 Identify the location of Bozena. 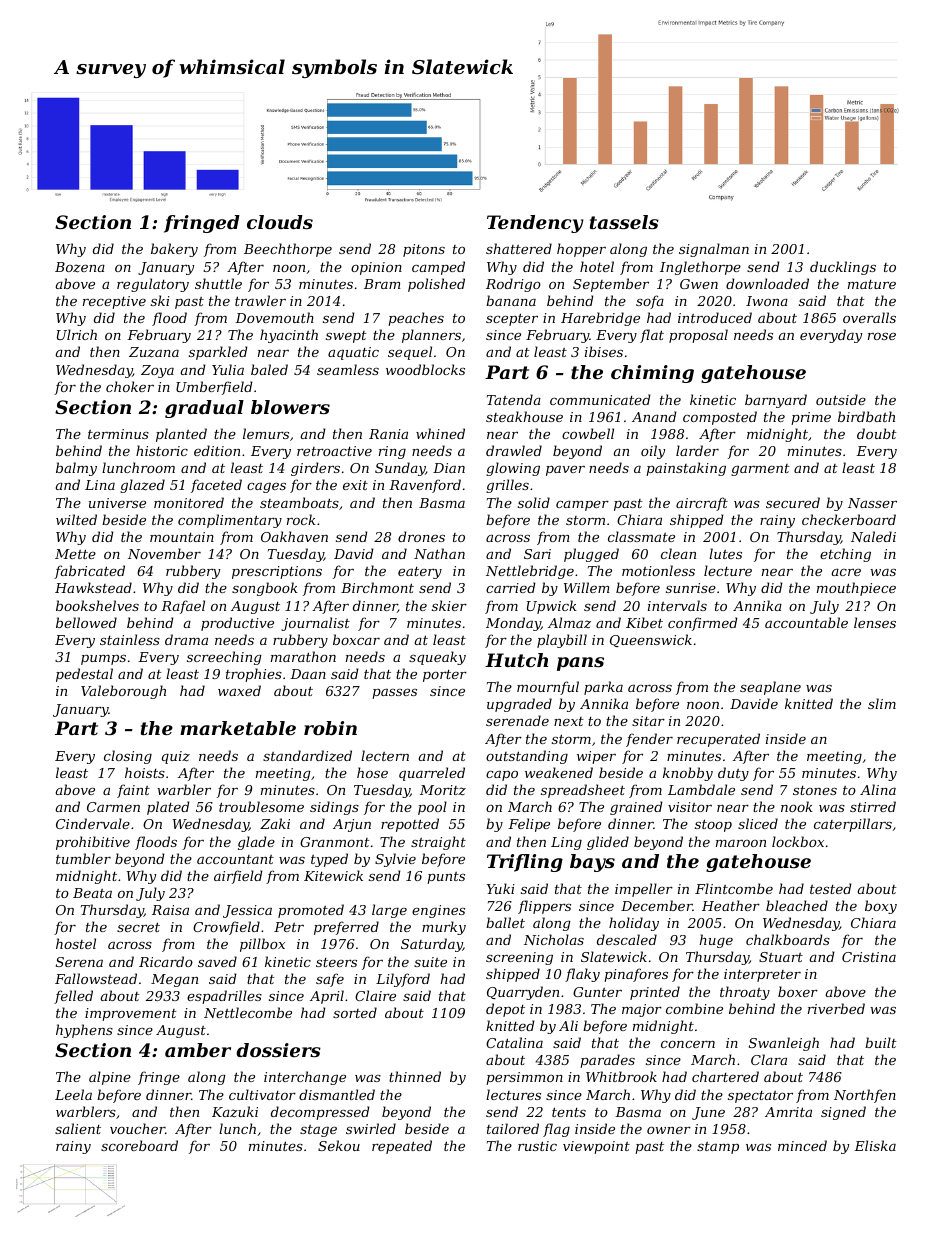
(80, 267).
